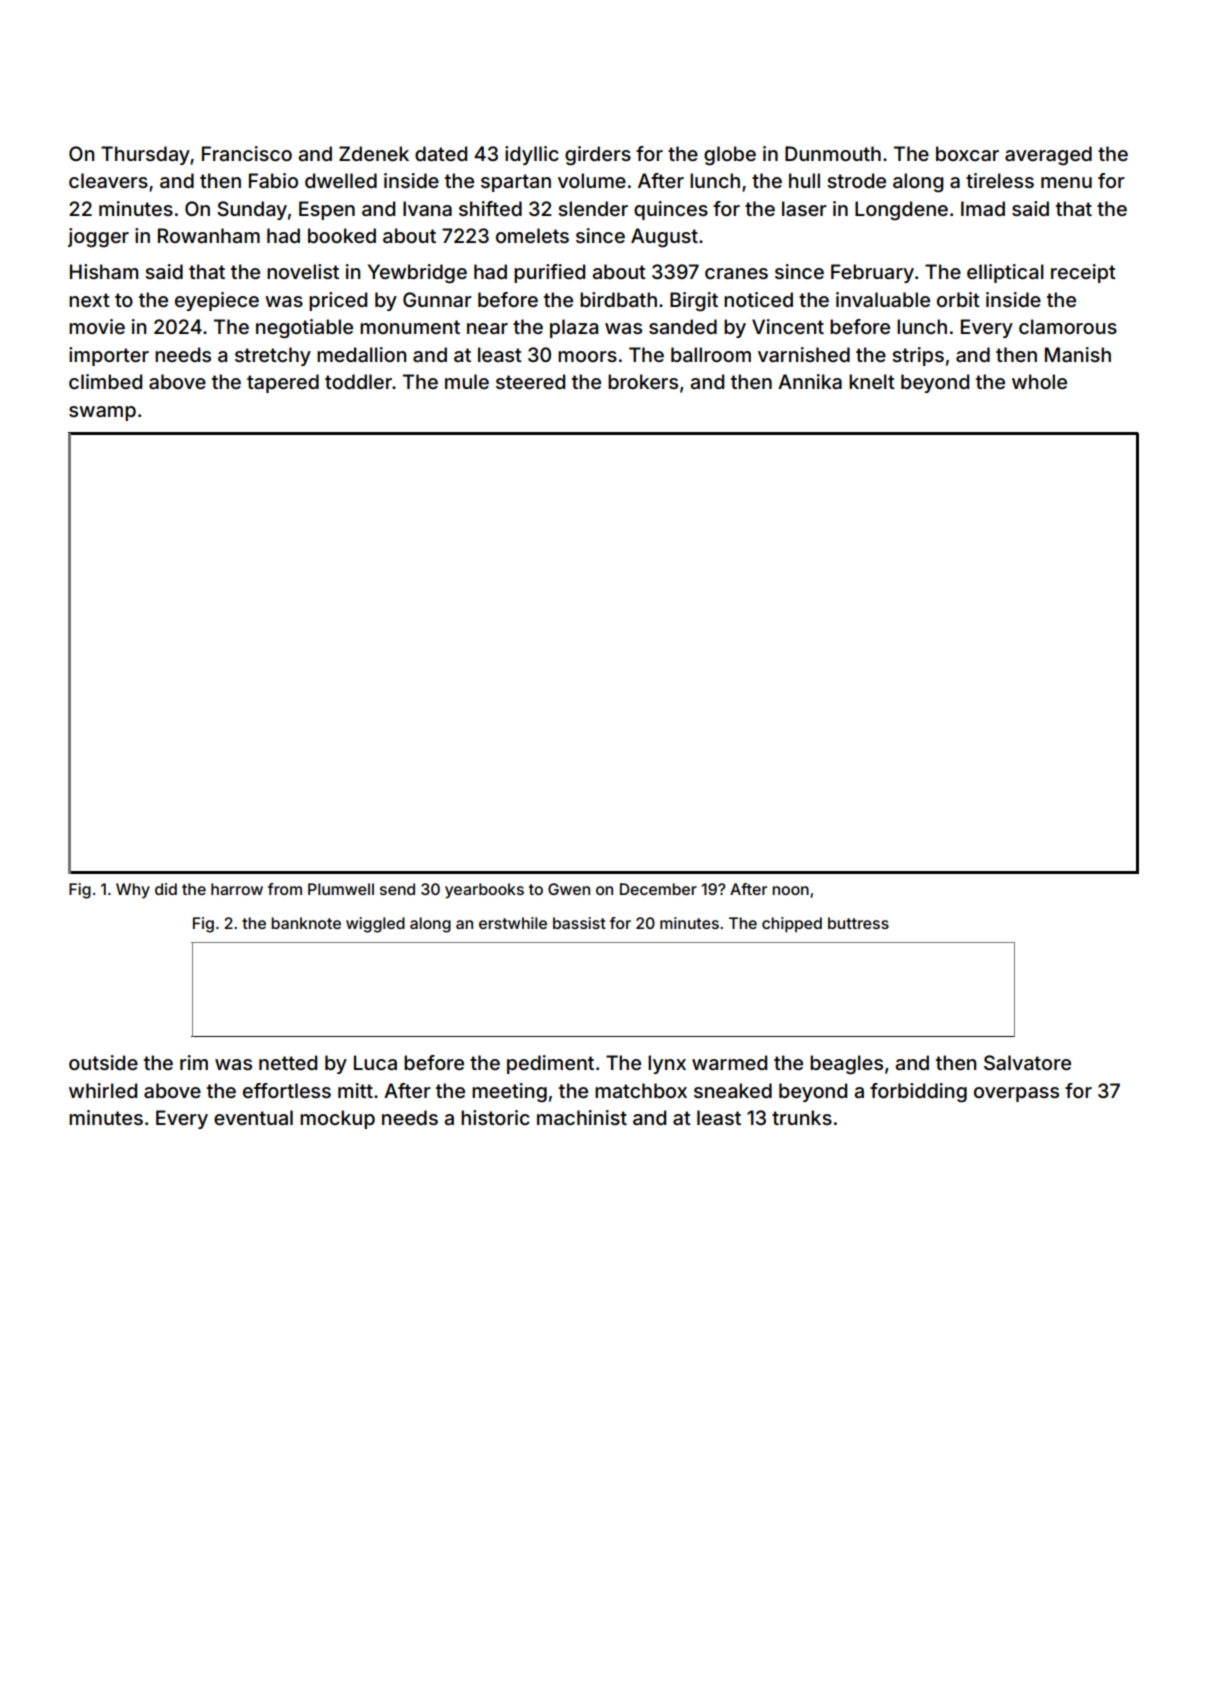 The image size is (1207, 1708). Describe the element at coordinates (194, 1062) in the image. I see `rim` at that location.
